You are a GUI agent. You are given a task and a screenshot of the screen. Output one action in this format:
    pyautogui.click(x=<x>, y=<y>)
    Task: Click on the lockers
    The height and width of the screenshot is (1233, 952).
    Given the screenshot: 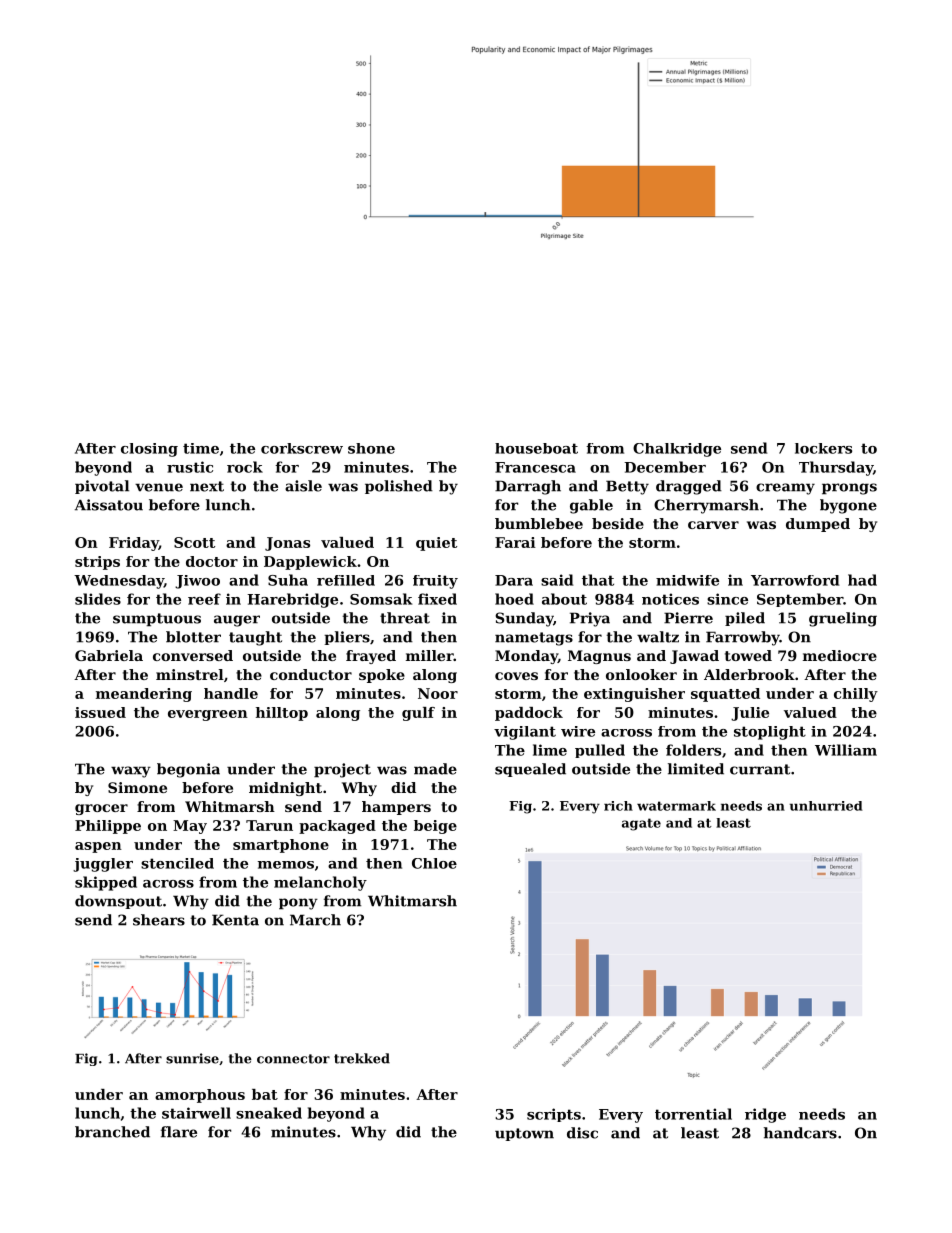 What is the action you would take?
    pyautogui.click(x=823, y=448)
